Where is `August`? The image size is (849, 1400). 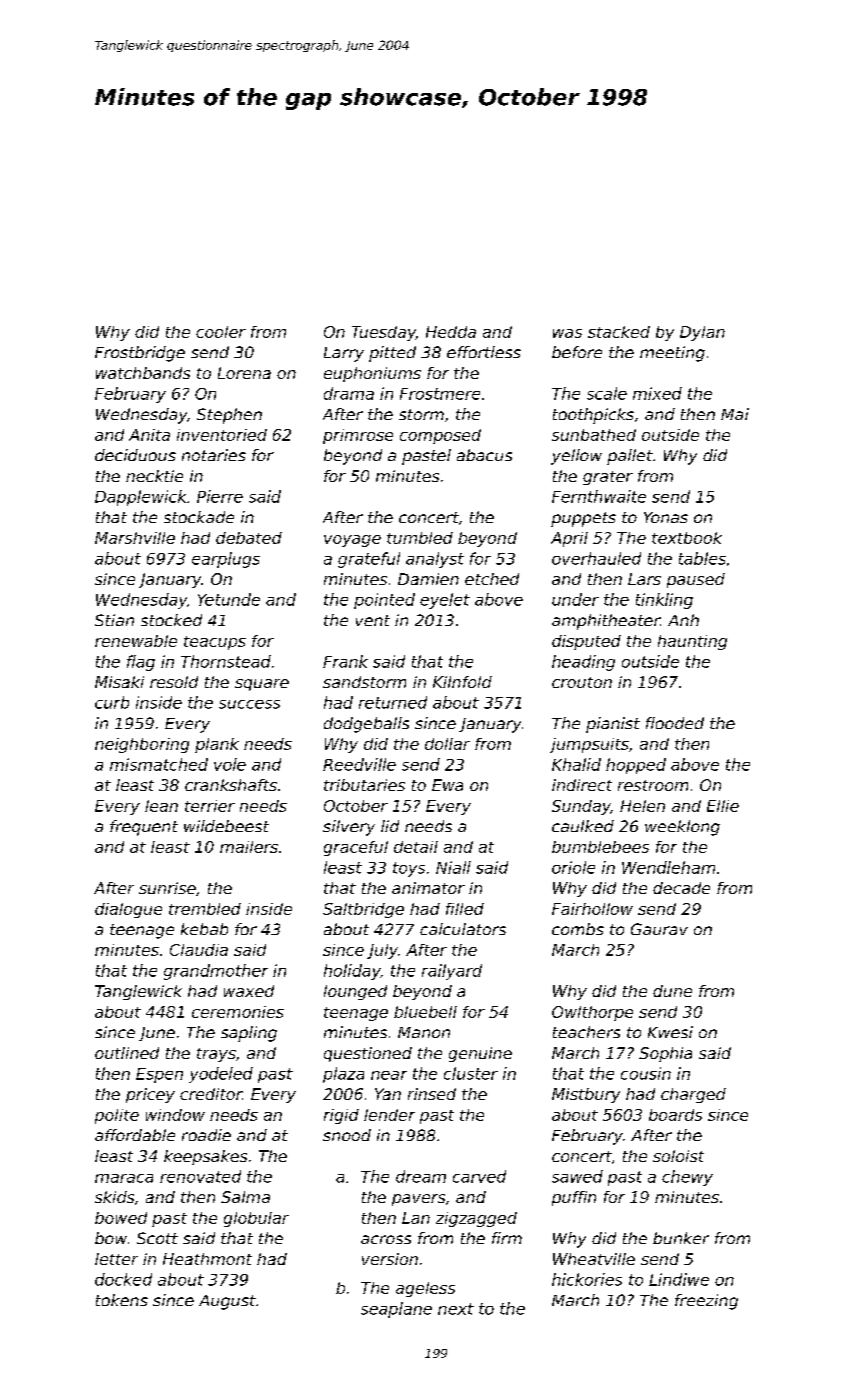
August is located at coordinates (227, 1302).
